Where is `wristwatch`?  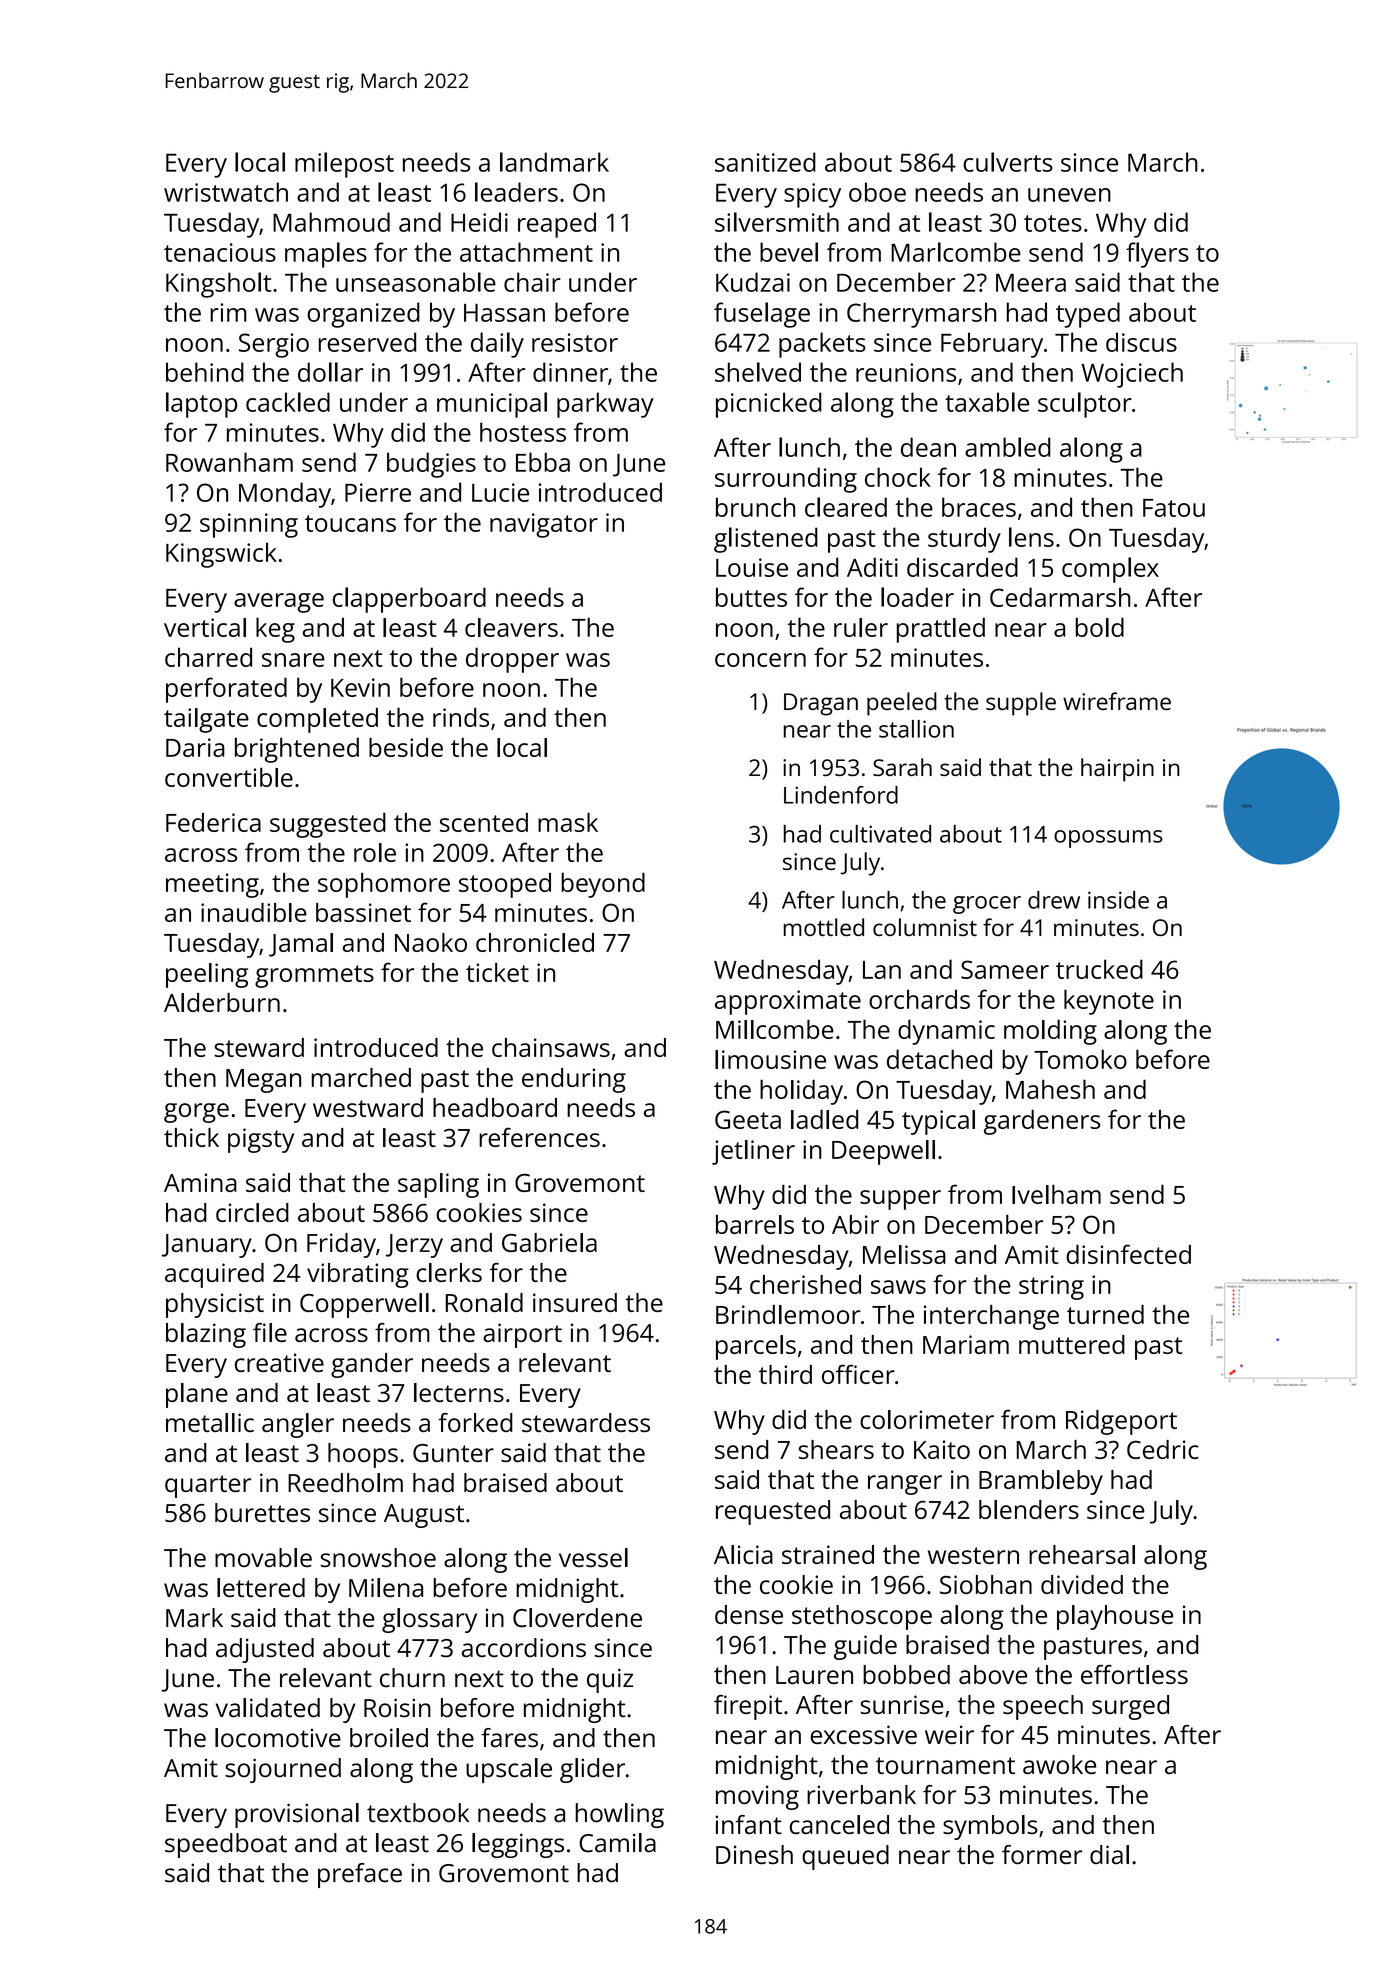
wristwatch is located at coordinates (226, 192).
